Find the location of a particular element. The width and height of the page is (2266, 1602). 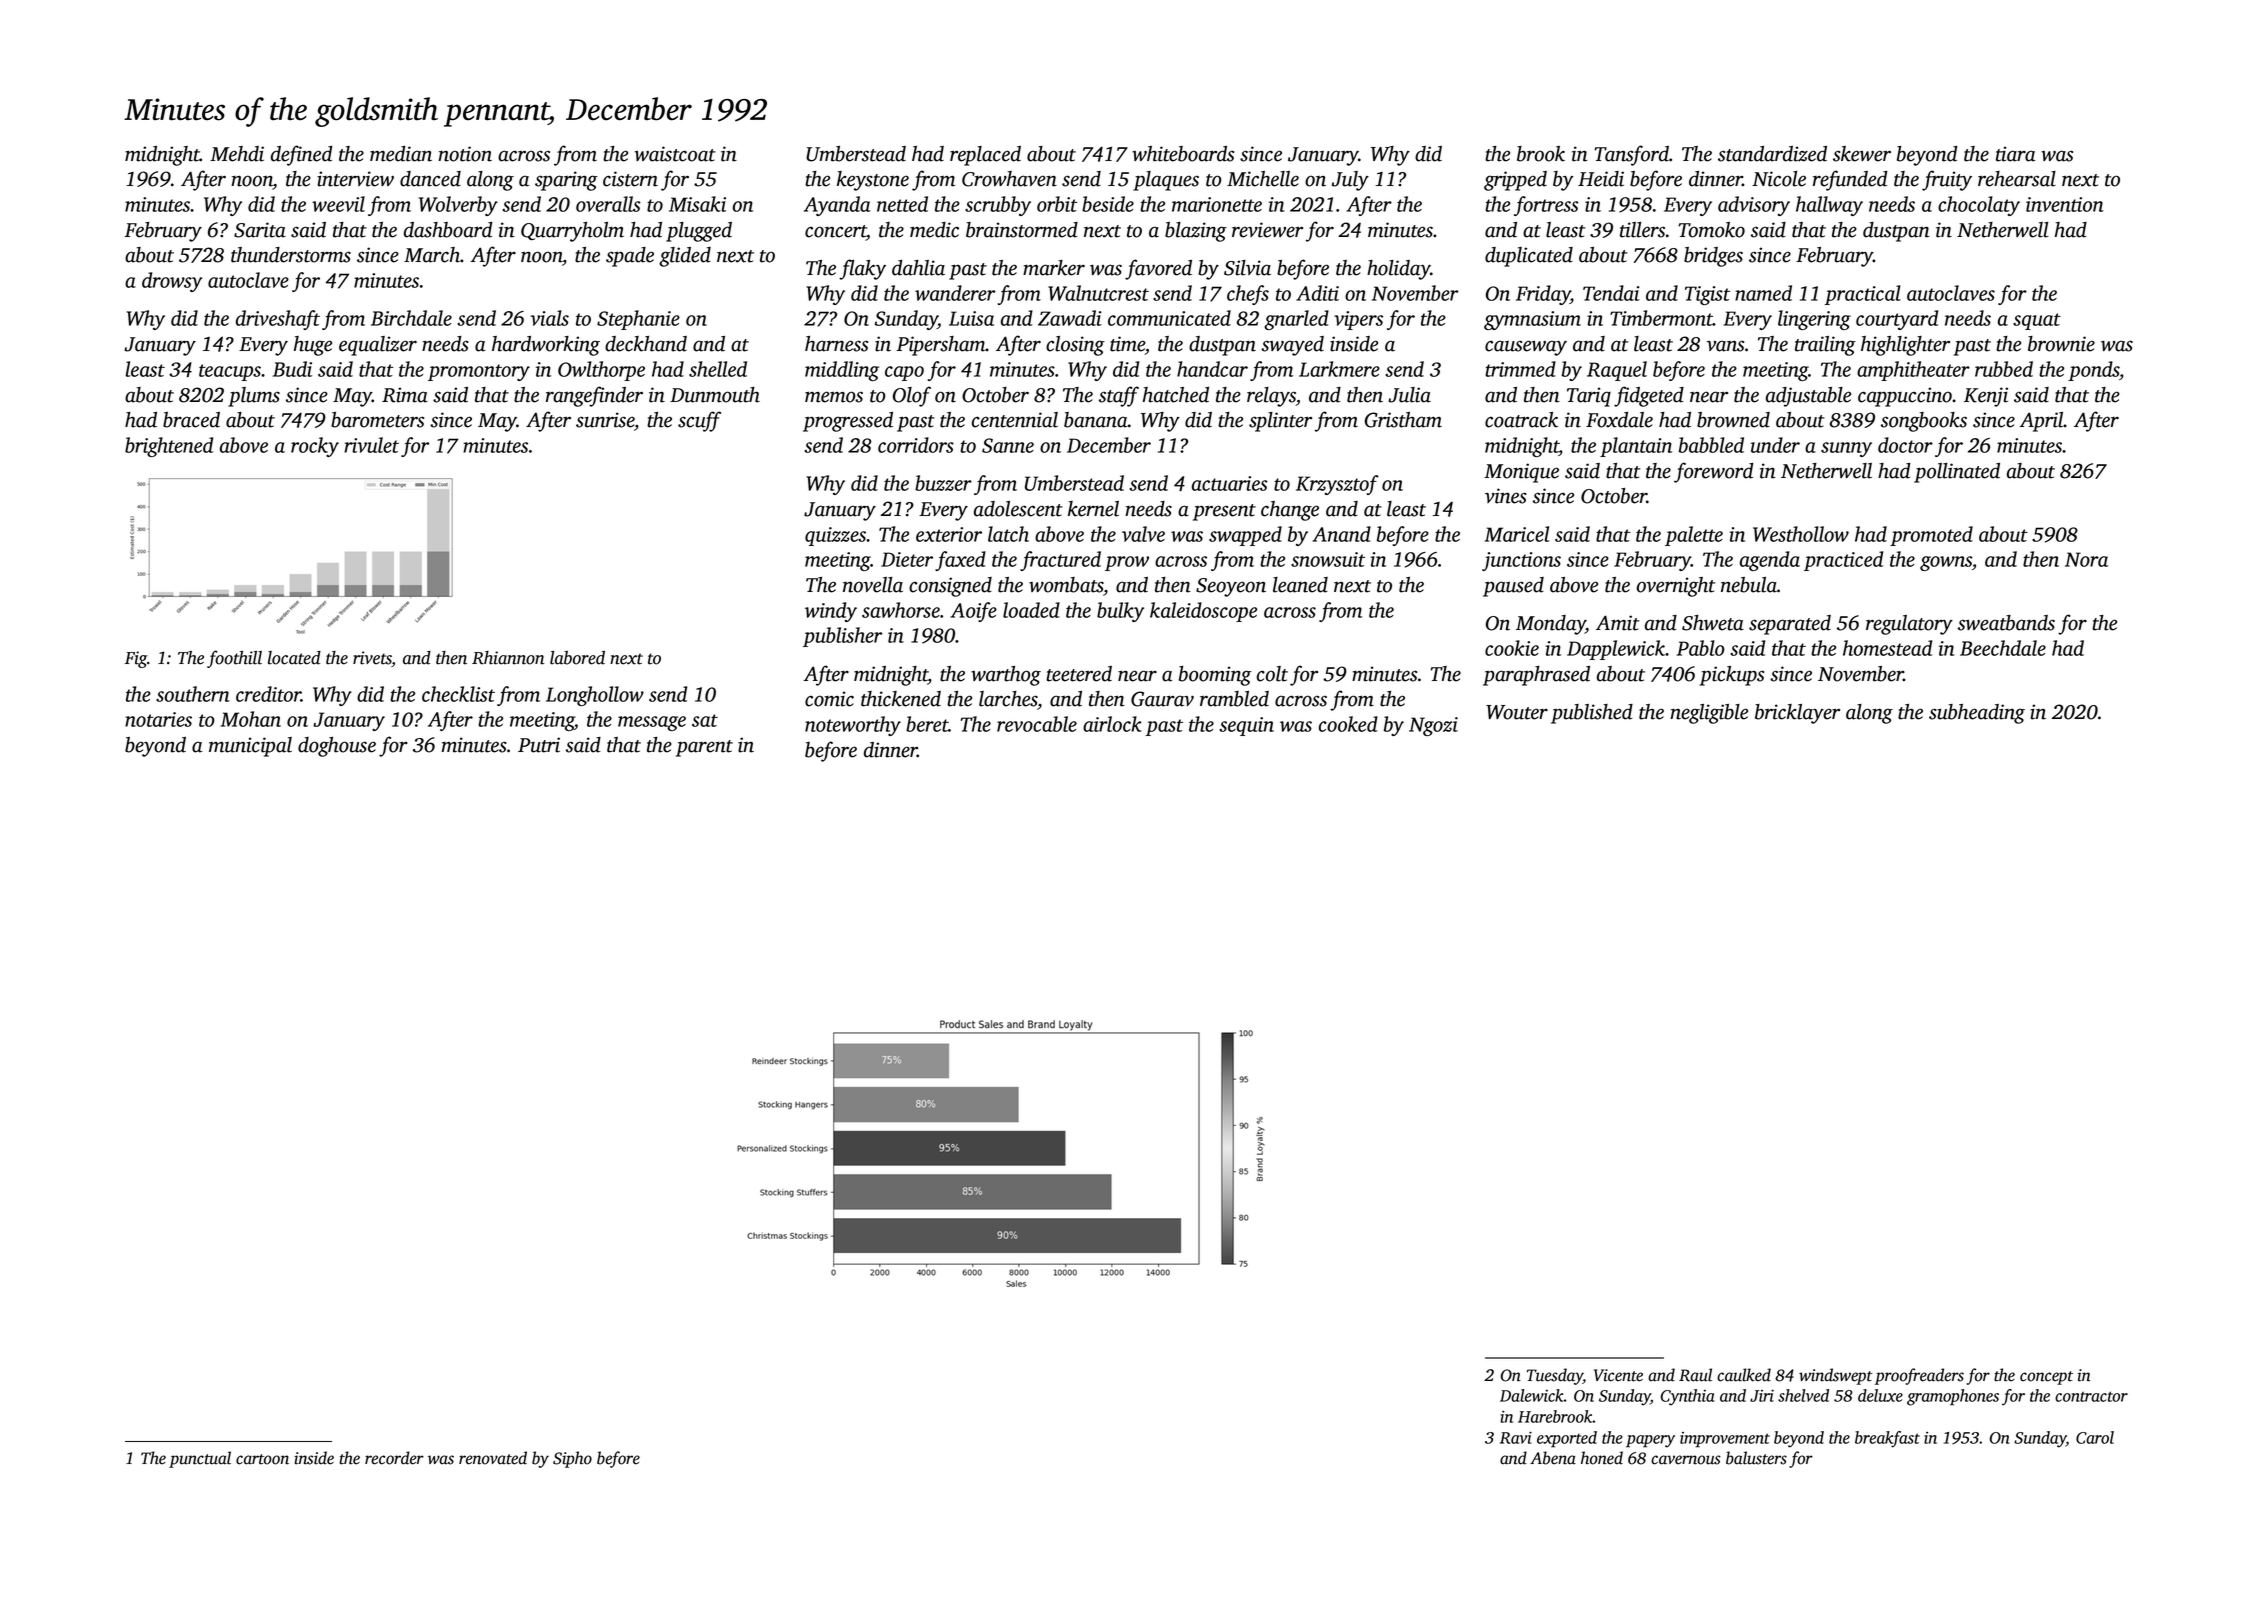

Ngozi is located at coordinates (1433, 726).
